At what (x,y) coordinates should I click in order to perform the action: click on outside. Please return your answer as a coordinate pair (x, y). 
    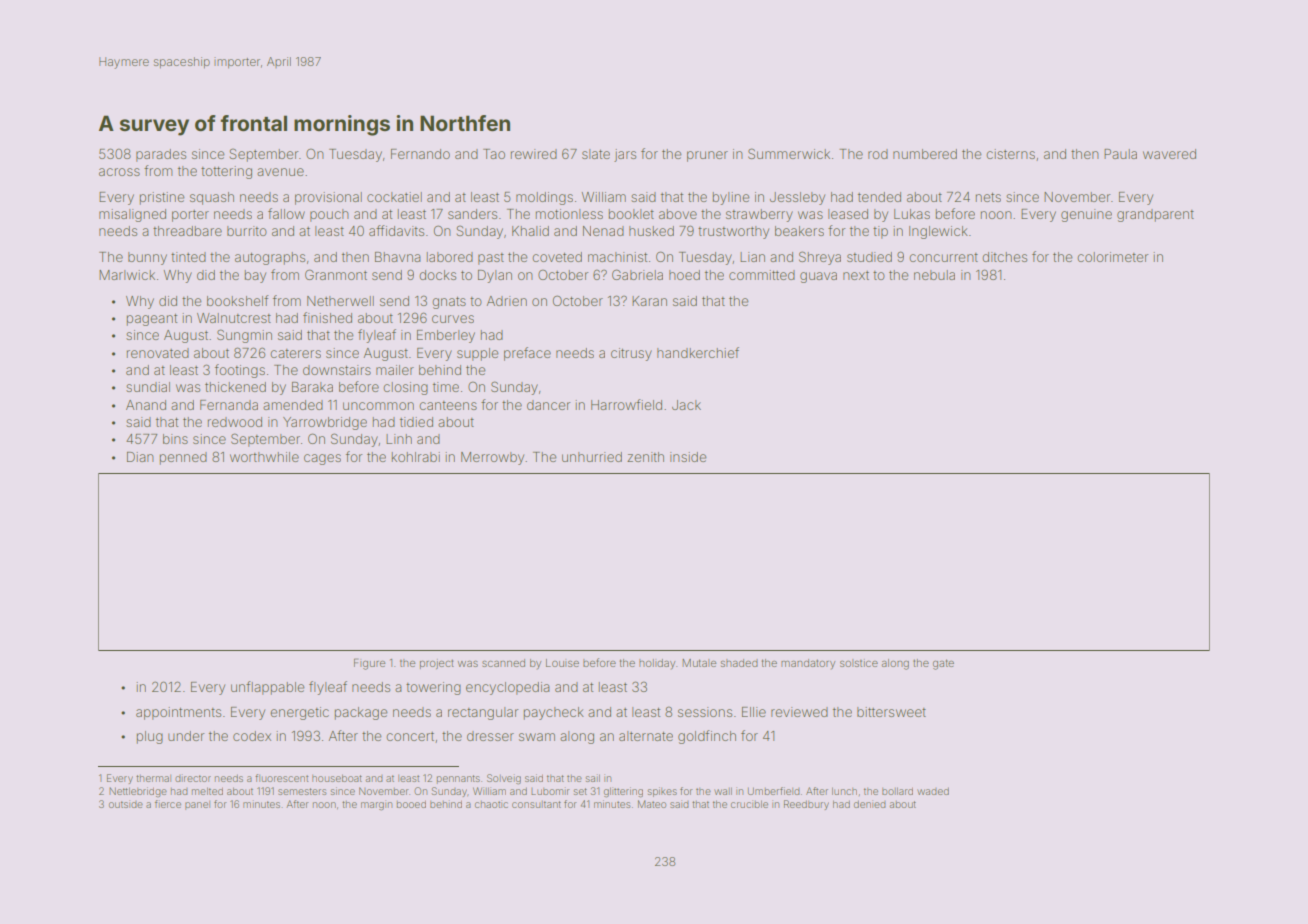
    Looking at the image, I should click on (126, 804).
